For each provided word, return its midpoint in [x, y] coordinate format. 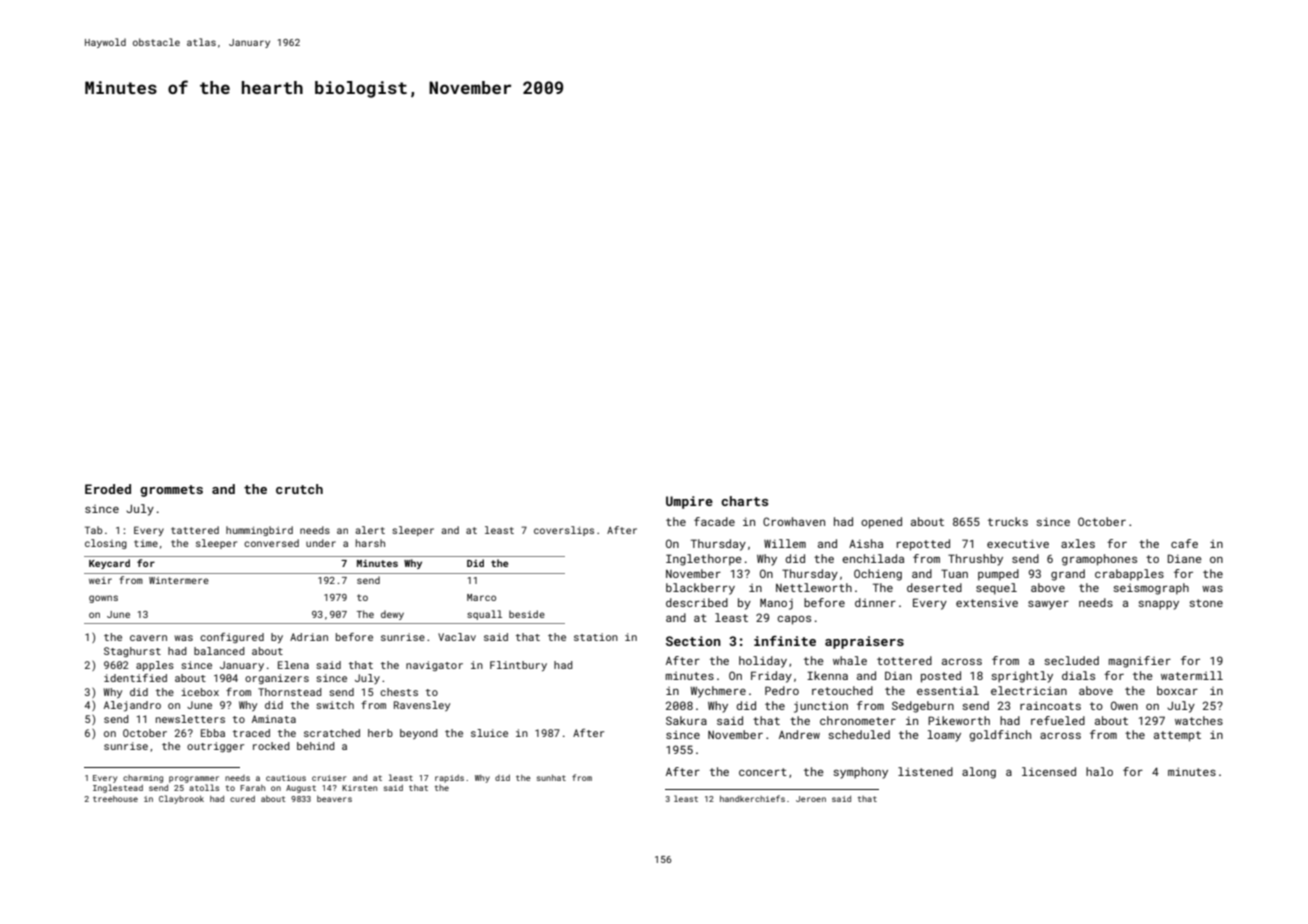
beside [527, 614]
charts [744, 501]
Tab [93, 530]
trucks [1008, 521]
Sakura [686, 720]
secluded [1071, 660]
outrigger [215, 747]
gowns [103, 599]
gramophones [1099, 560]
